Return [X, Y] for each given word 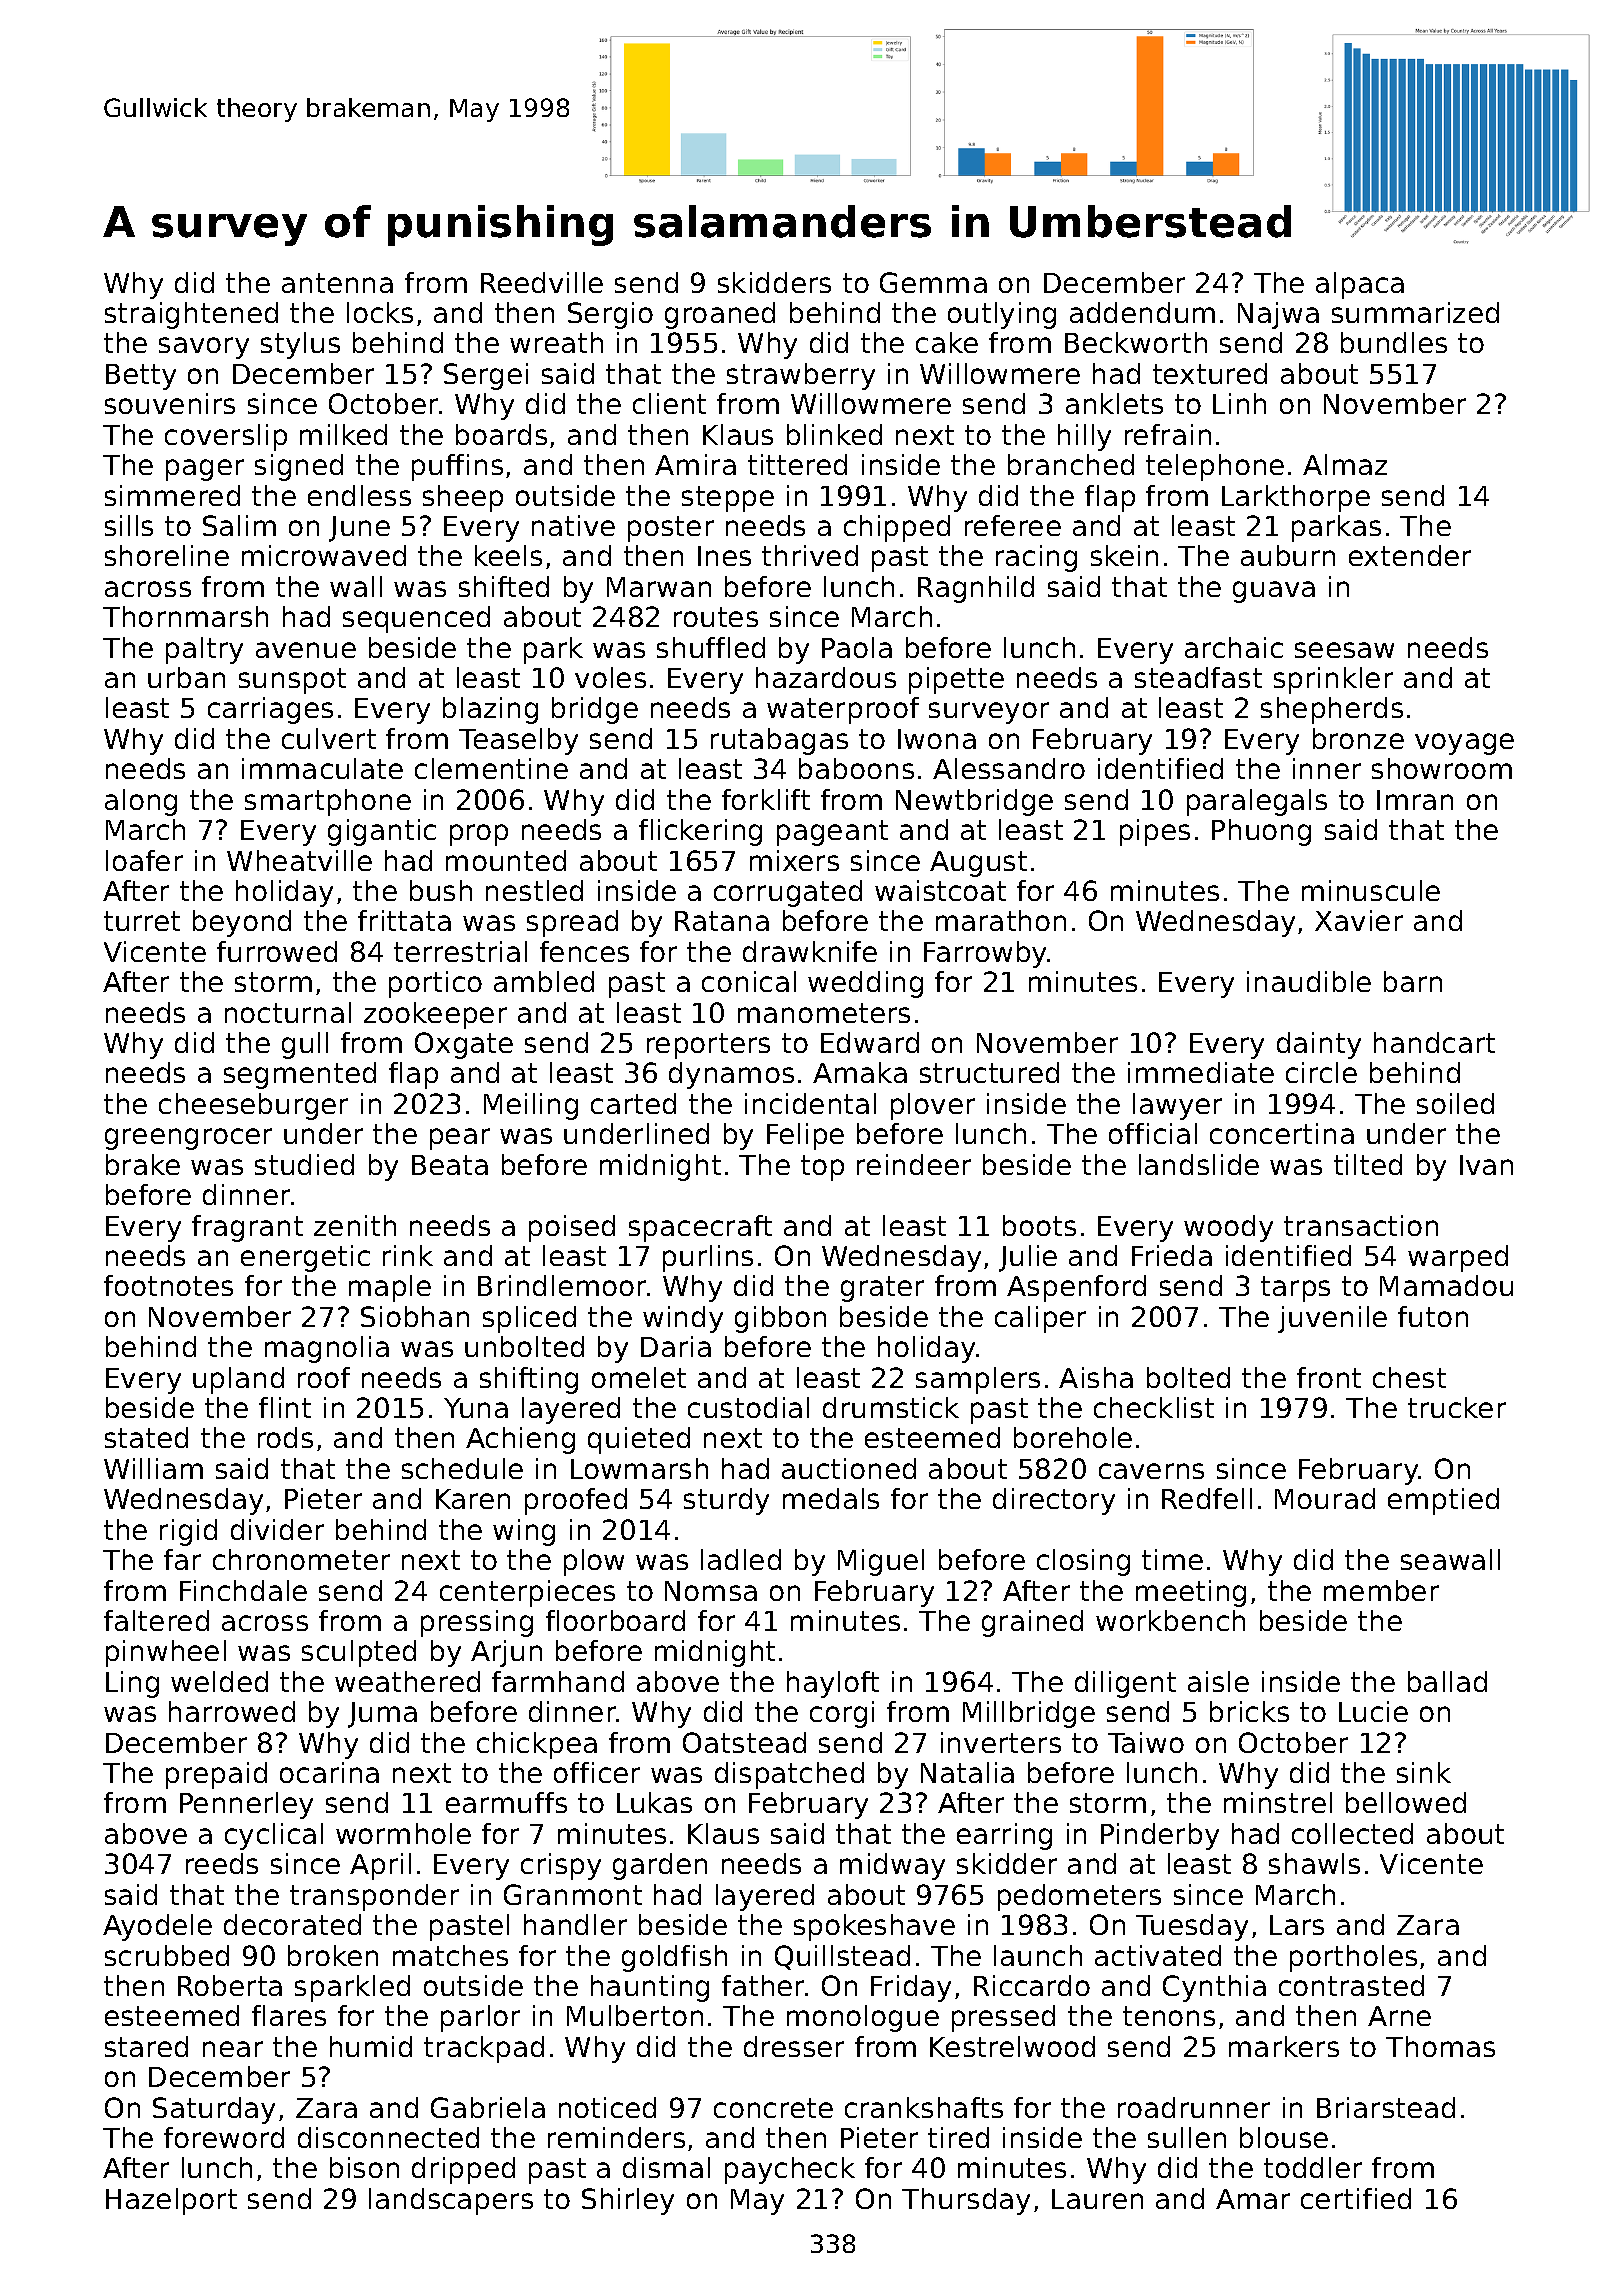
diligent [1125, 1684]
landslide [1199, 1164]
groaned [720, 315]
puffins [457, 467]
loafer [144, 860]
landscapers [451, 2201]
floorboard [615, 1620]
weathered [407, 1681]
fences [584, 951]
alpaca [1360, 285]
